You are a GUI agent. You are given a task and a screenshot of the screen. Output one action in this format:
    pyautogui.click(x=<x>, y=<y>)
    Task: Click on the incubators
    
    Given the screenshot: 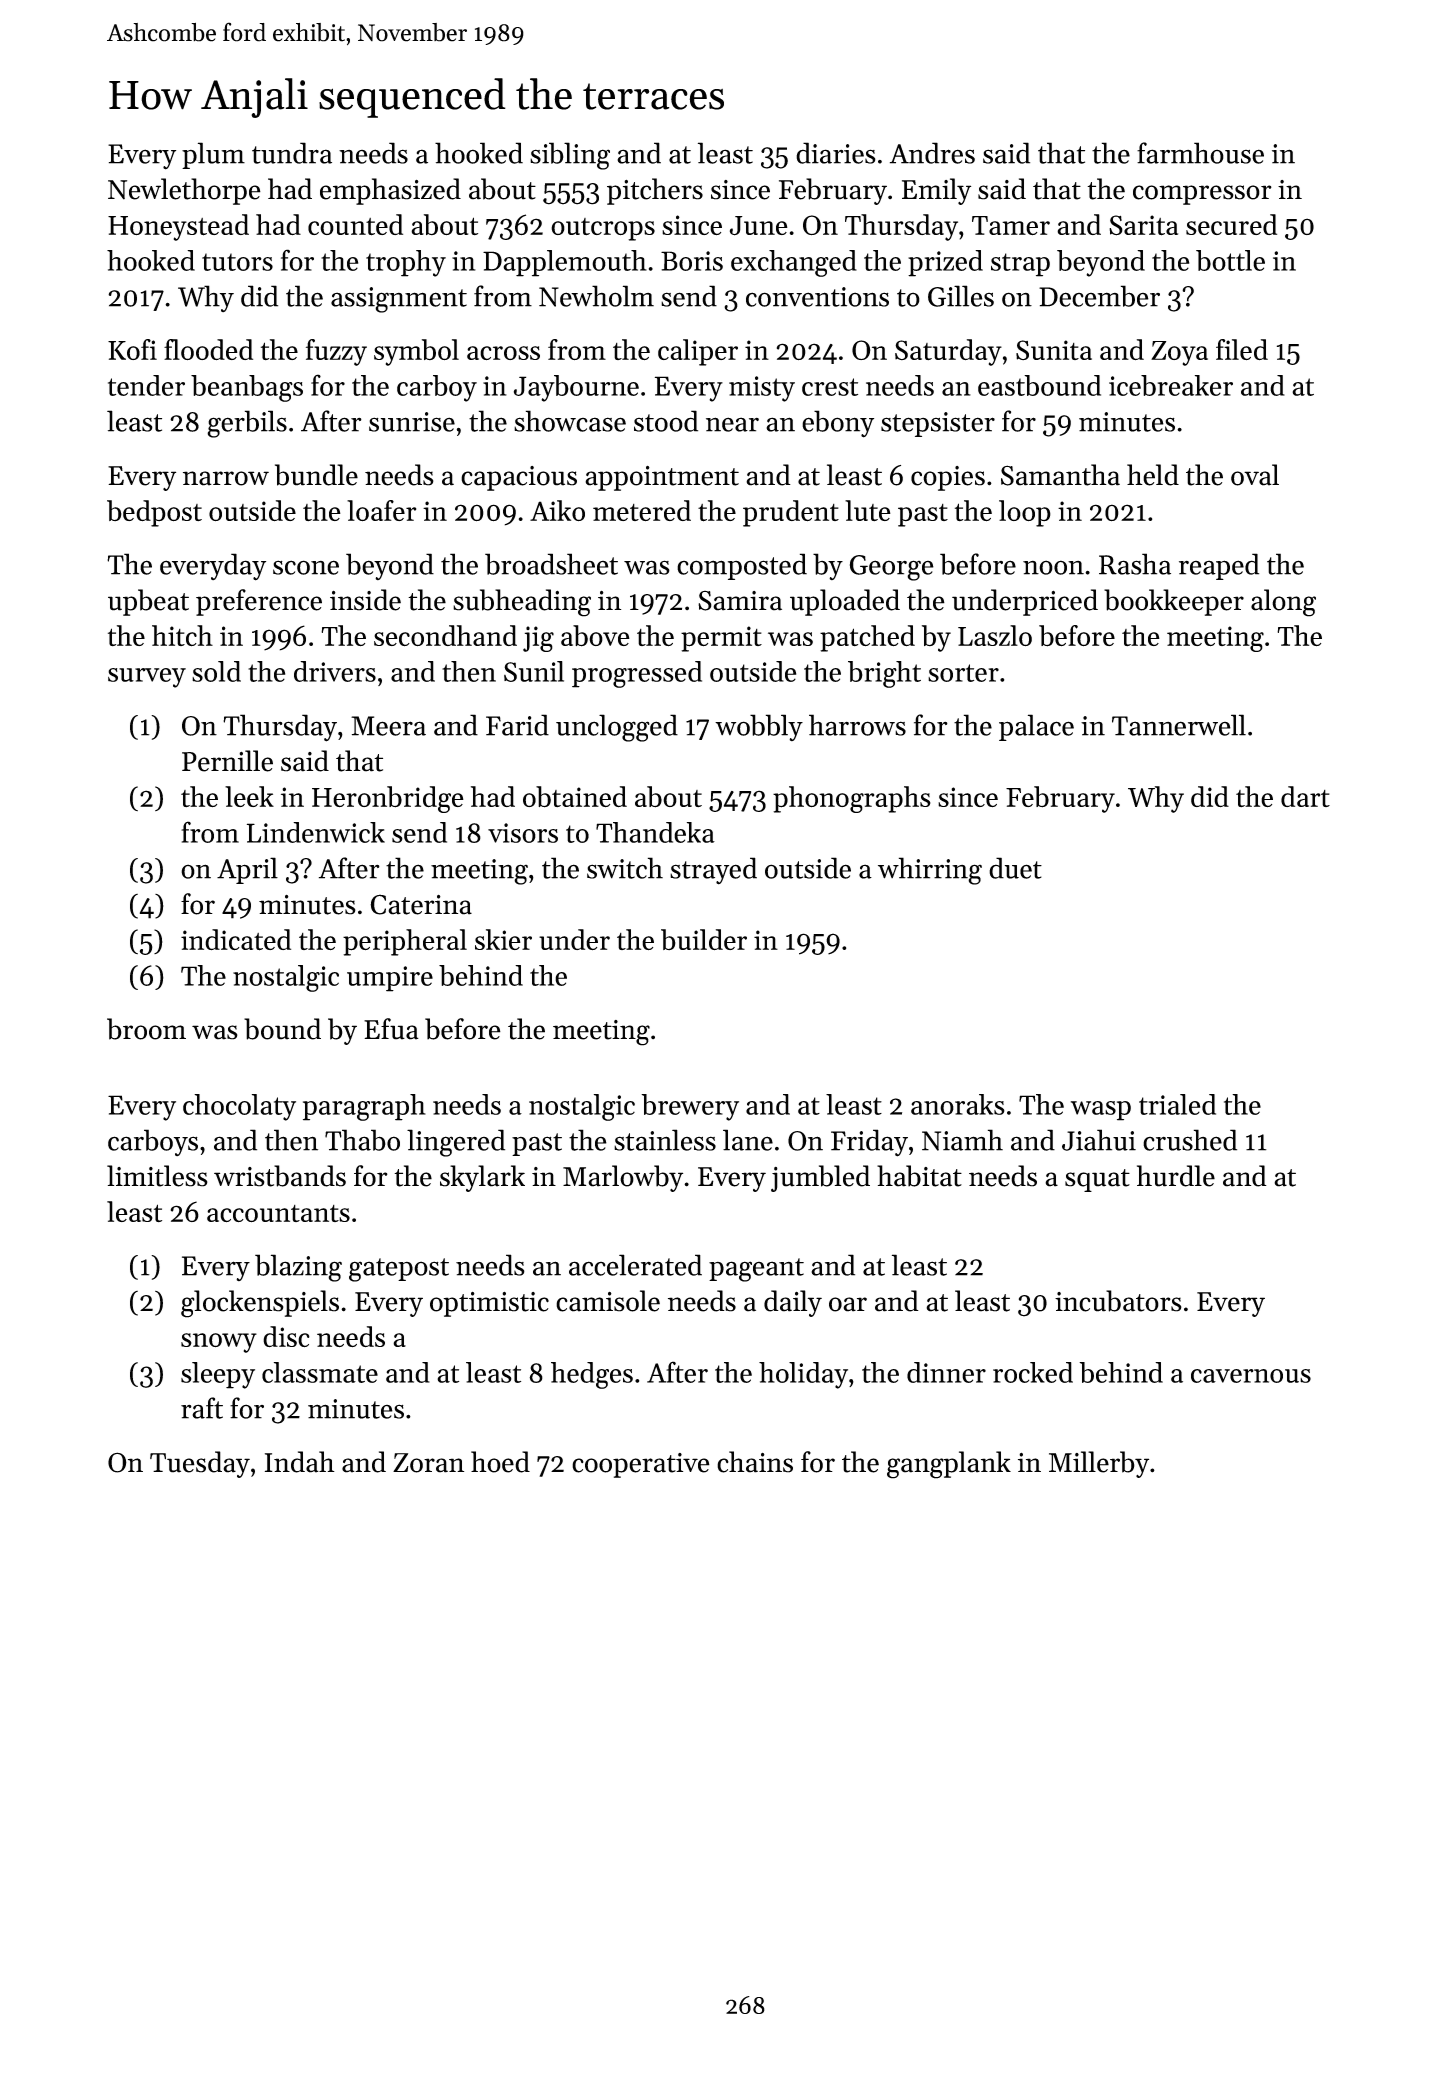 What is the action you would take?
    pyautogui.click(x=1118, y=1301)
